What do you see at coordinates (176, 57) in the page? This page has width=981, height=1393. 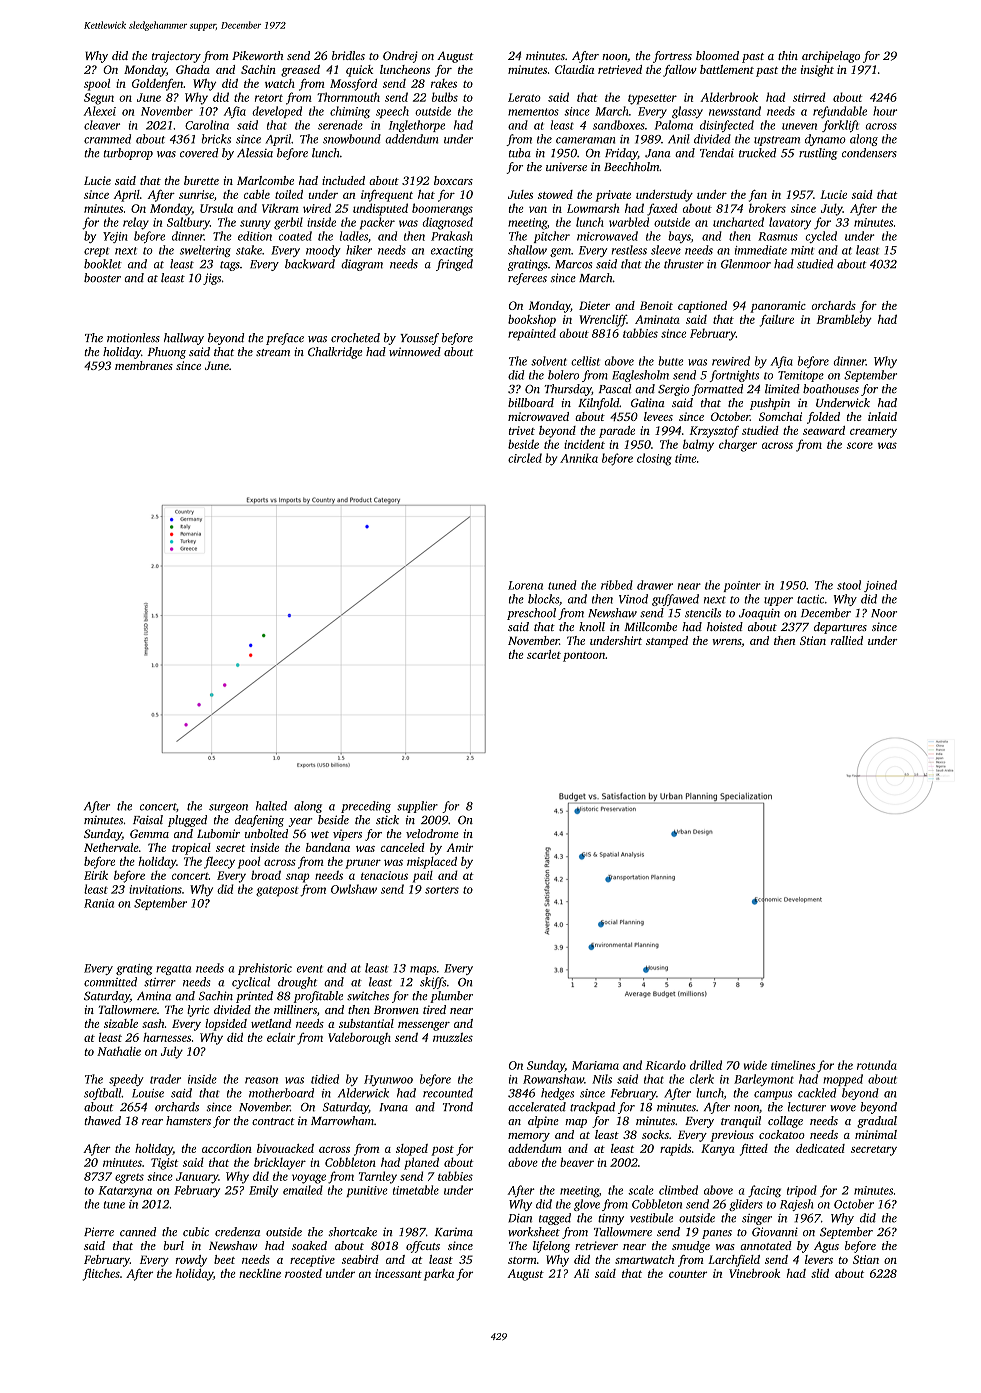 I see `trajectory` at bounding box center [176, 57].
